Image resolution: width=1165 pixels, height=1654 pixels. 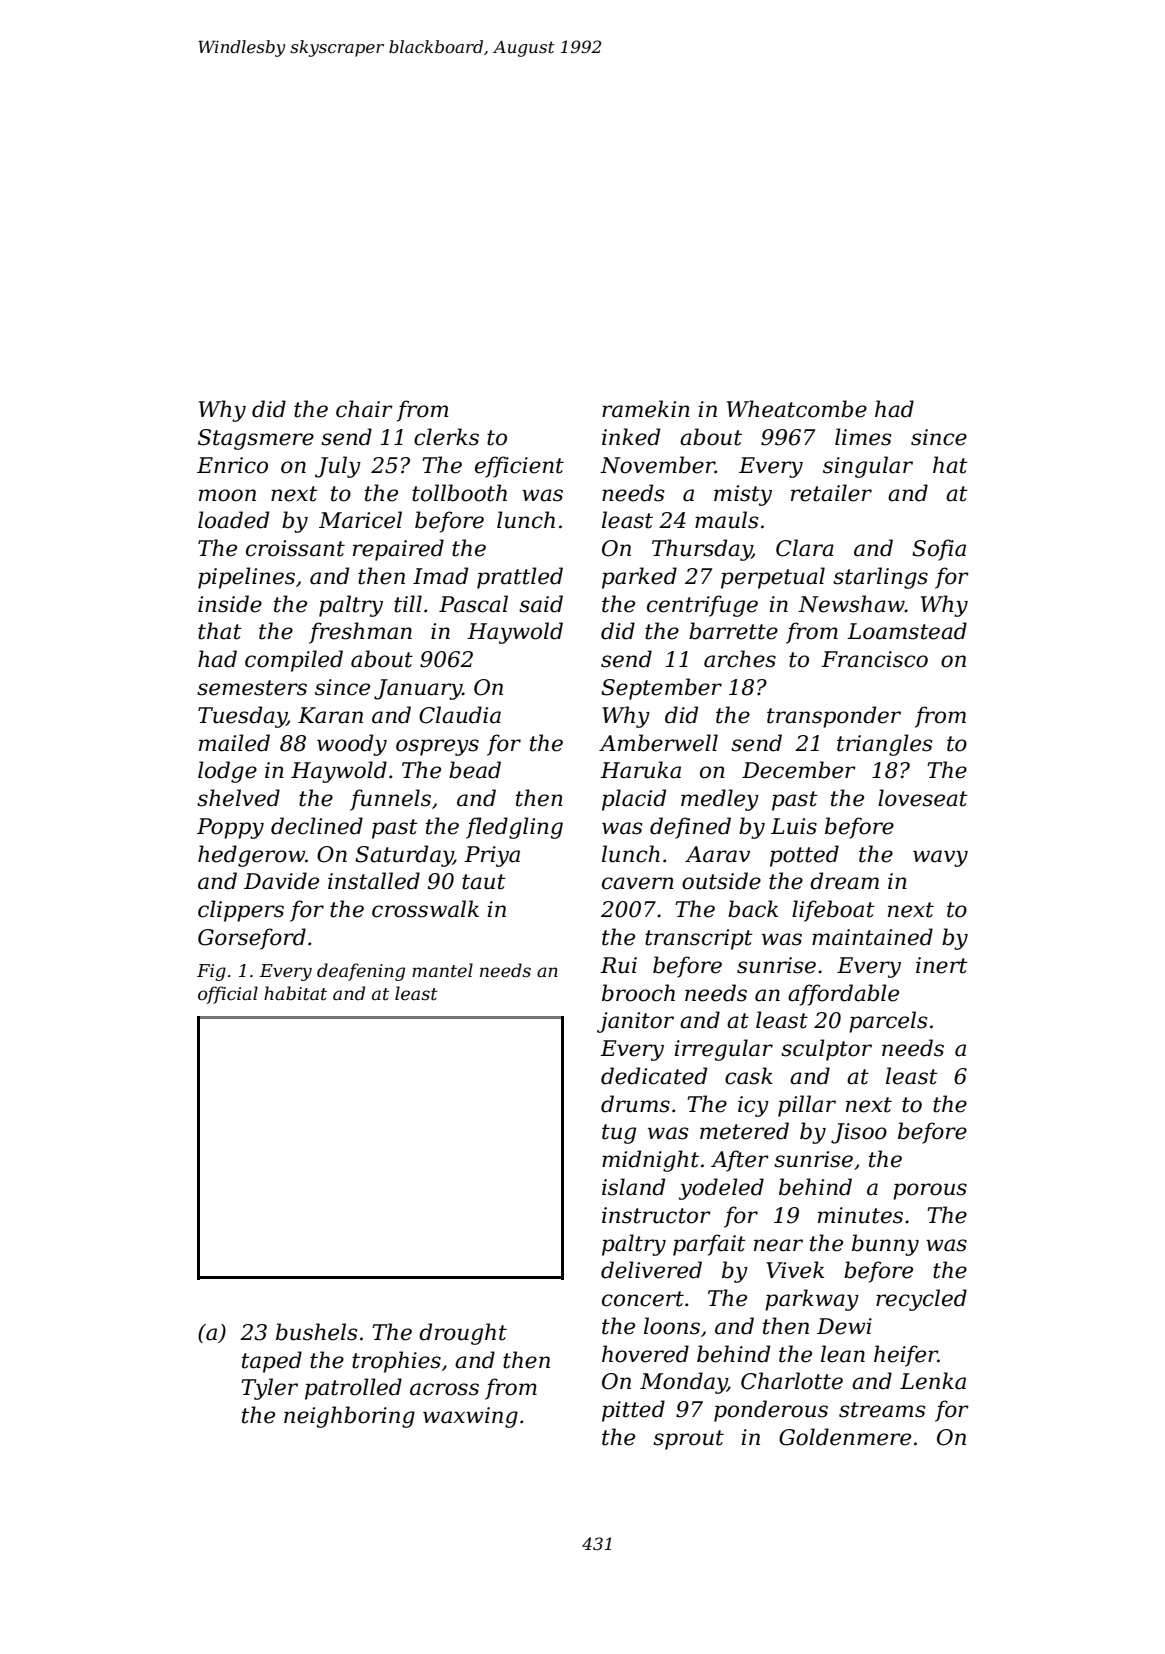 What do you see at coordinates (939, 550) in the document?
I see `Sofia` at bounding box center [939, 550].
